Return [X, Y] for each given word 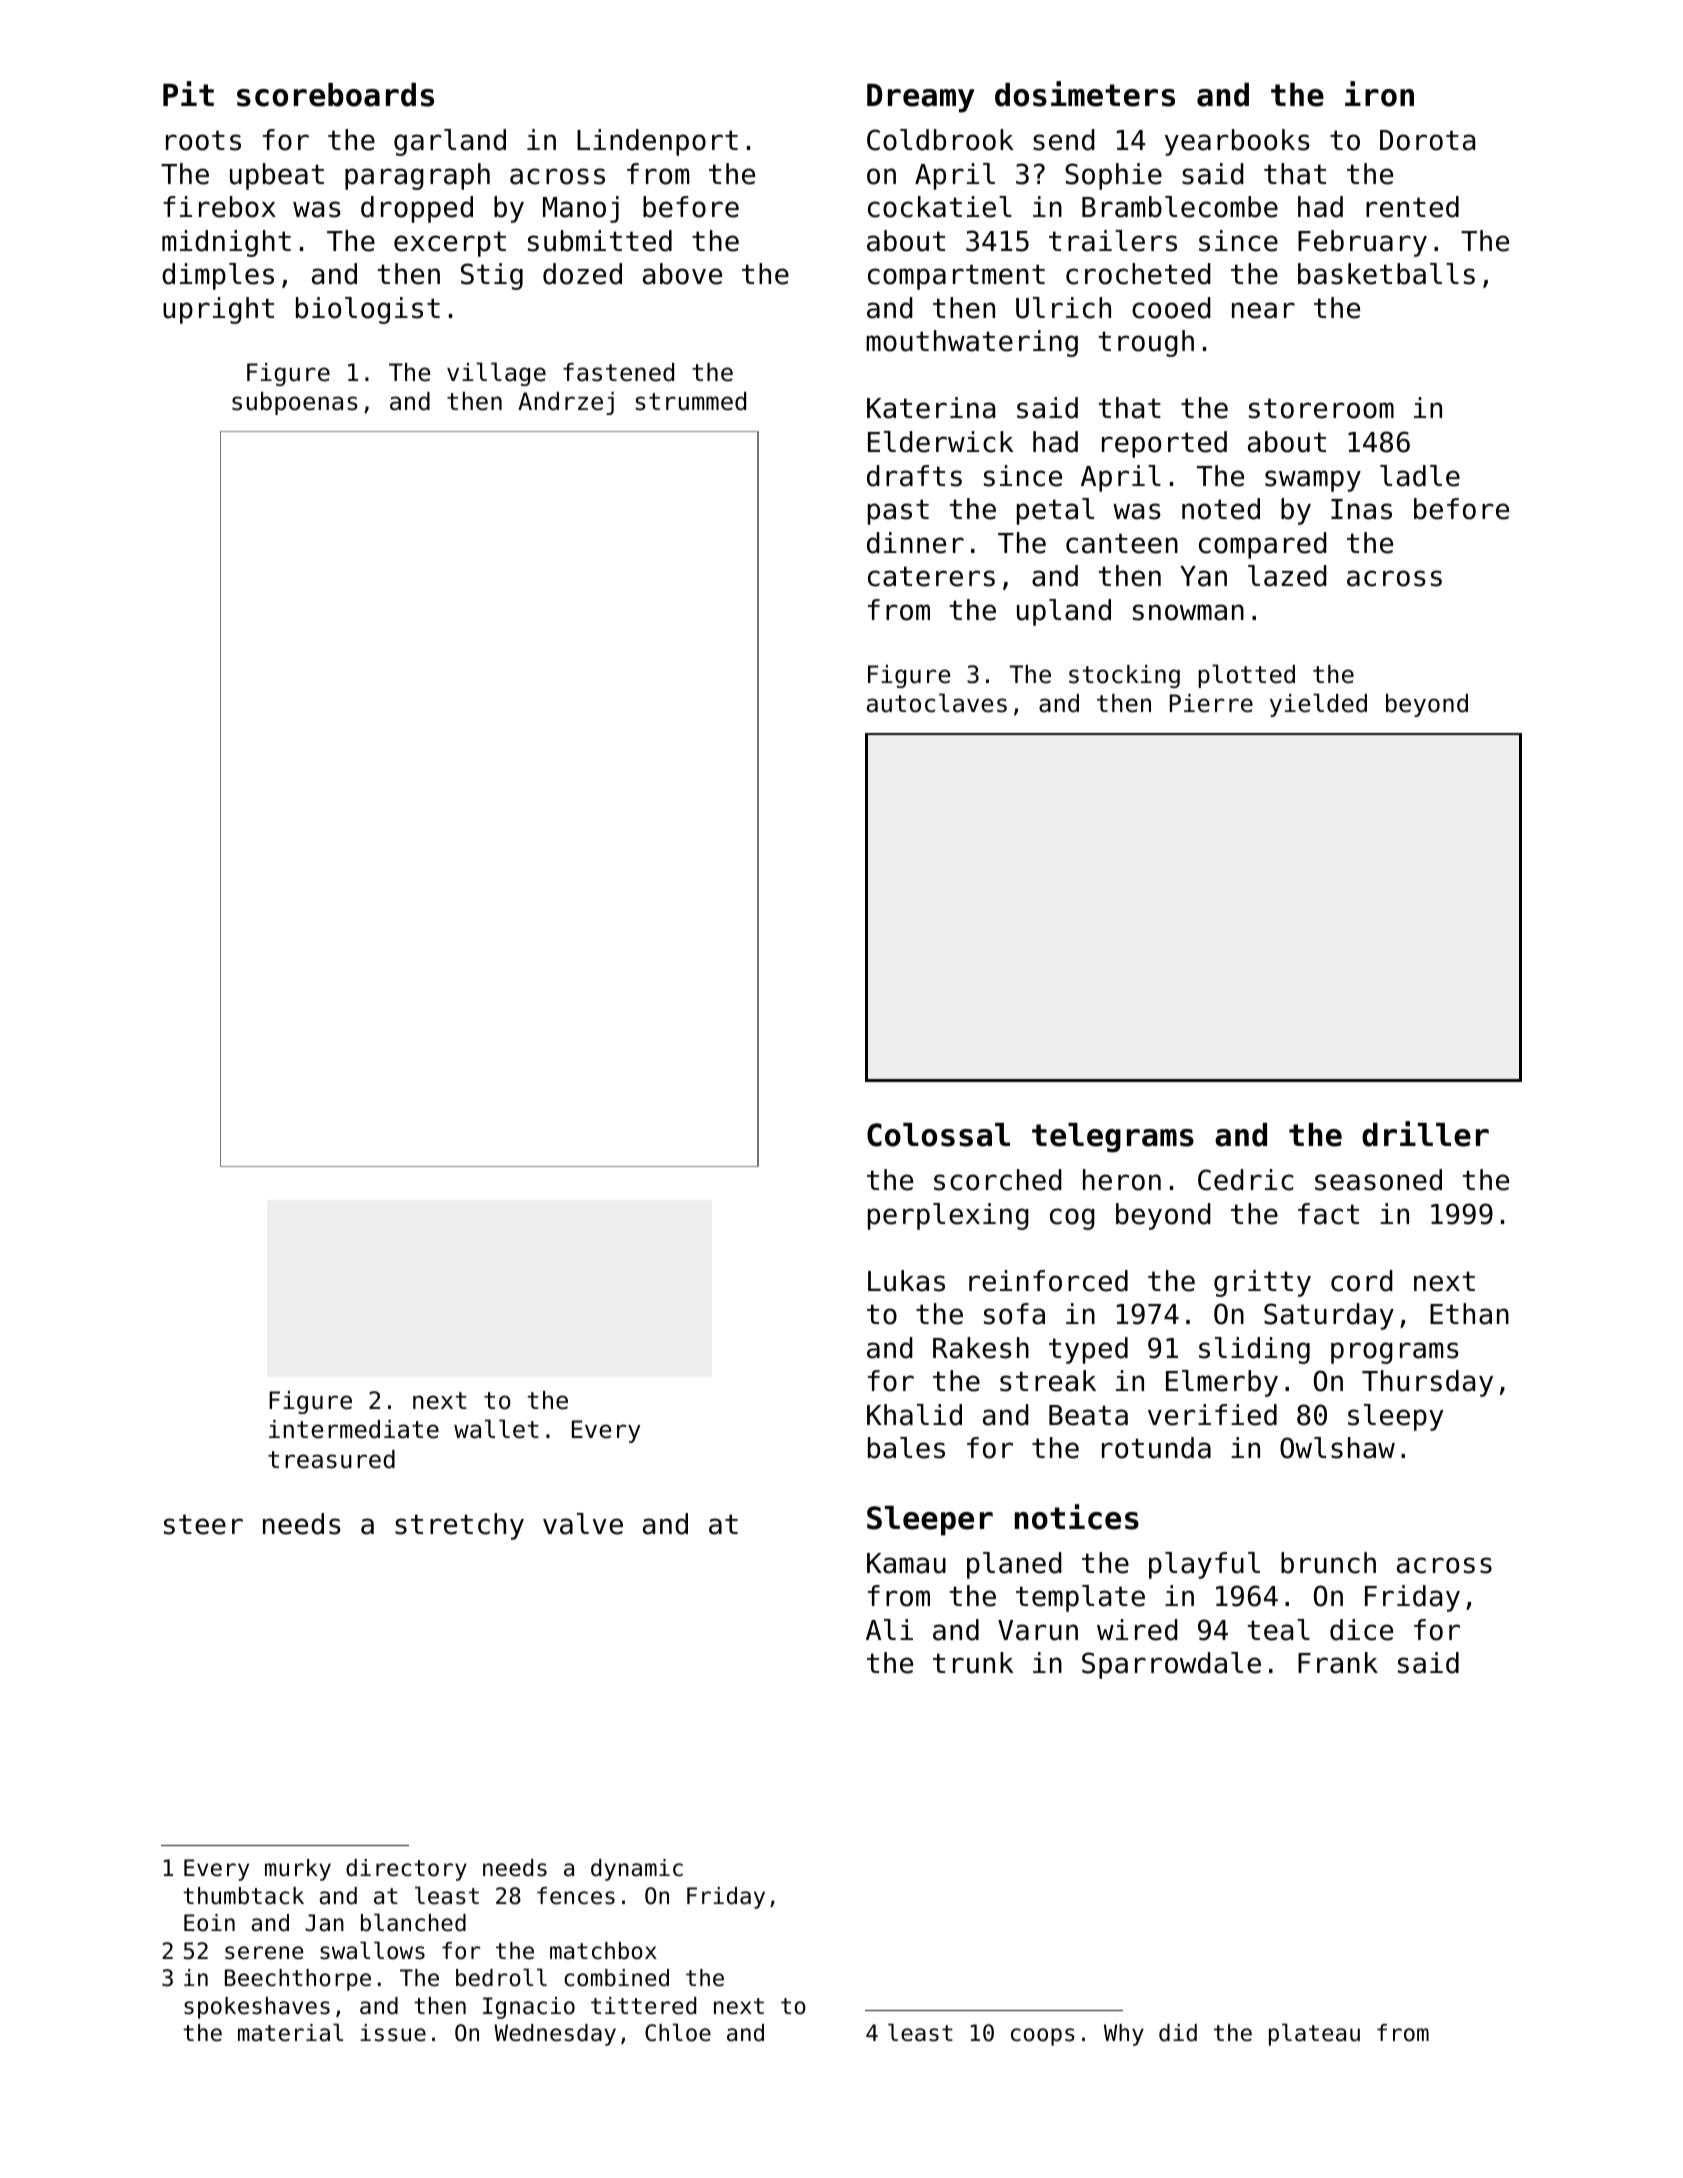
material [290, 2032]
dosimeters [1085, 94]
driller [1425, 1134]
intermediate [354, 1429]
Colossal [938, 1135]
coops [1043, 2037]
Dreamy [921, 98]
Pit [188, 93]
